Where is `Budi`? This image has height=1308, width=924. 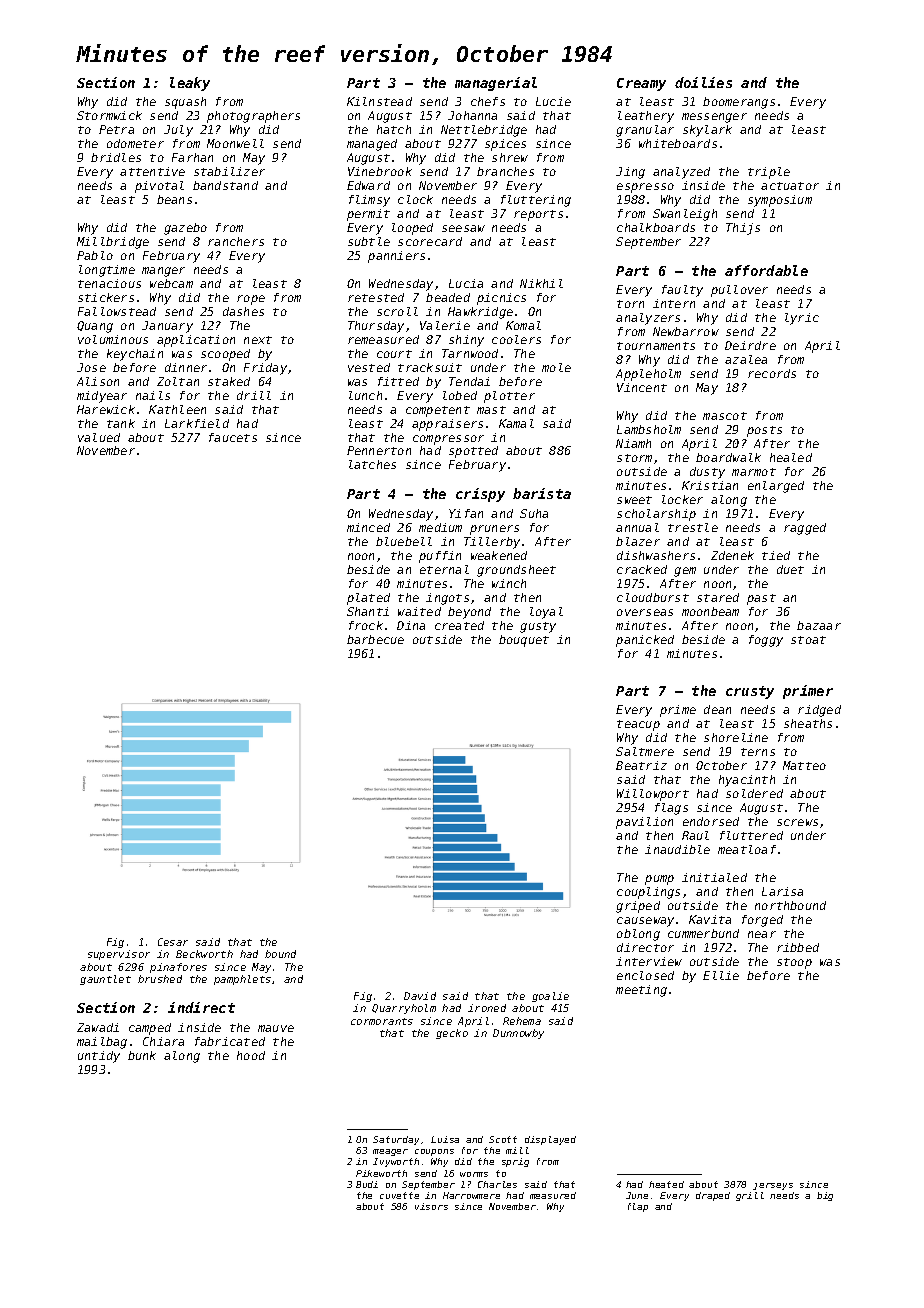
Budi is located at coordinates (367, 1184).
